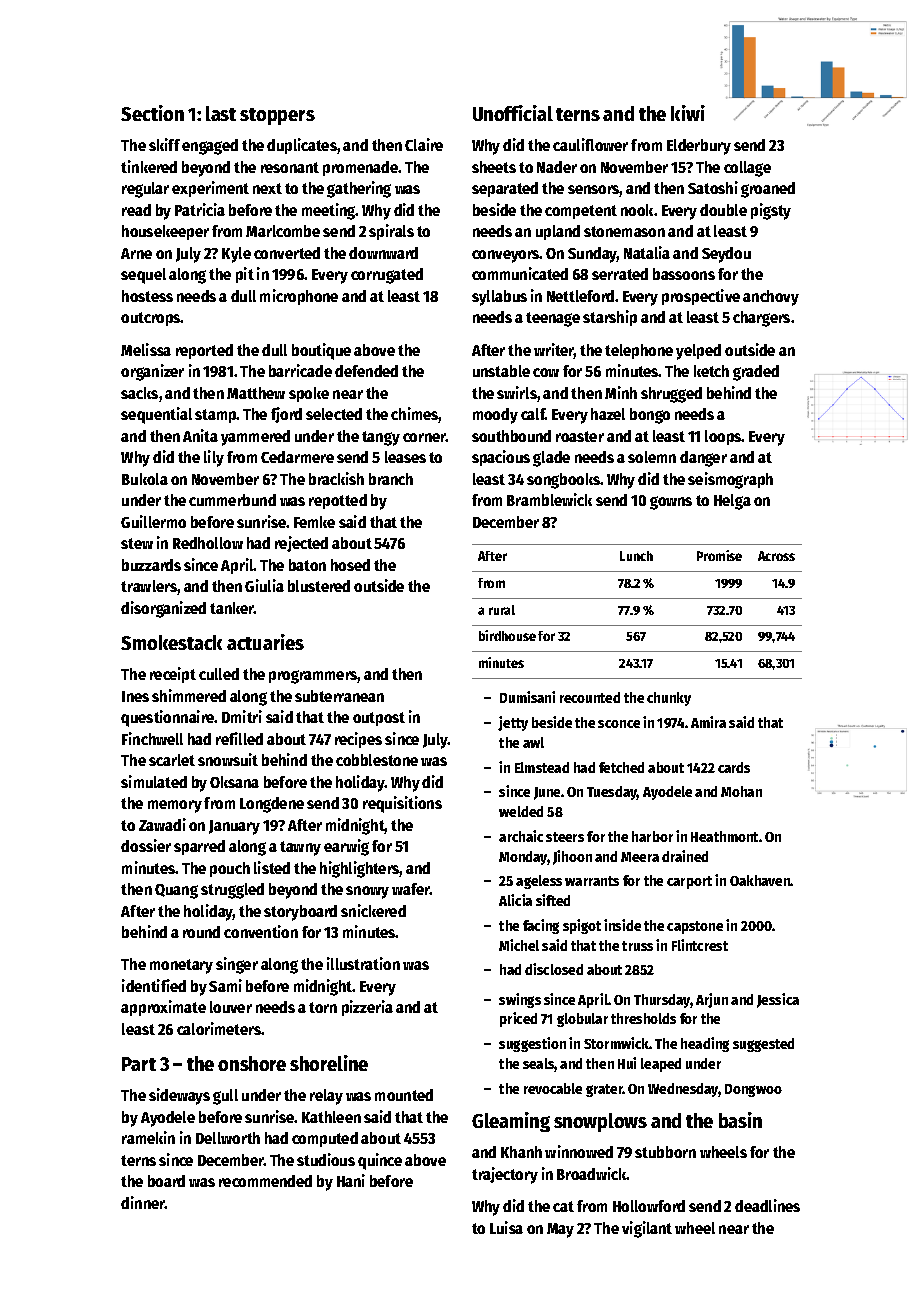 The width and height of the document is (924, 1308). I want to click on tangy, so click(381, 438).
